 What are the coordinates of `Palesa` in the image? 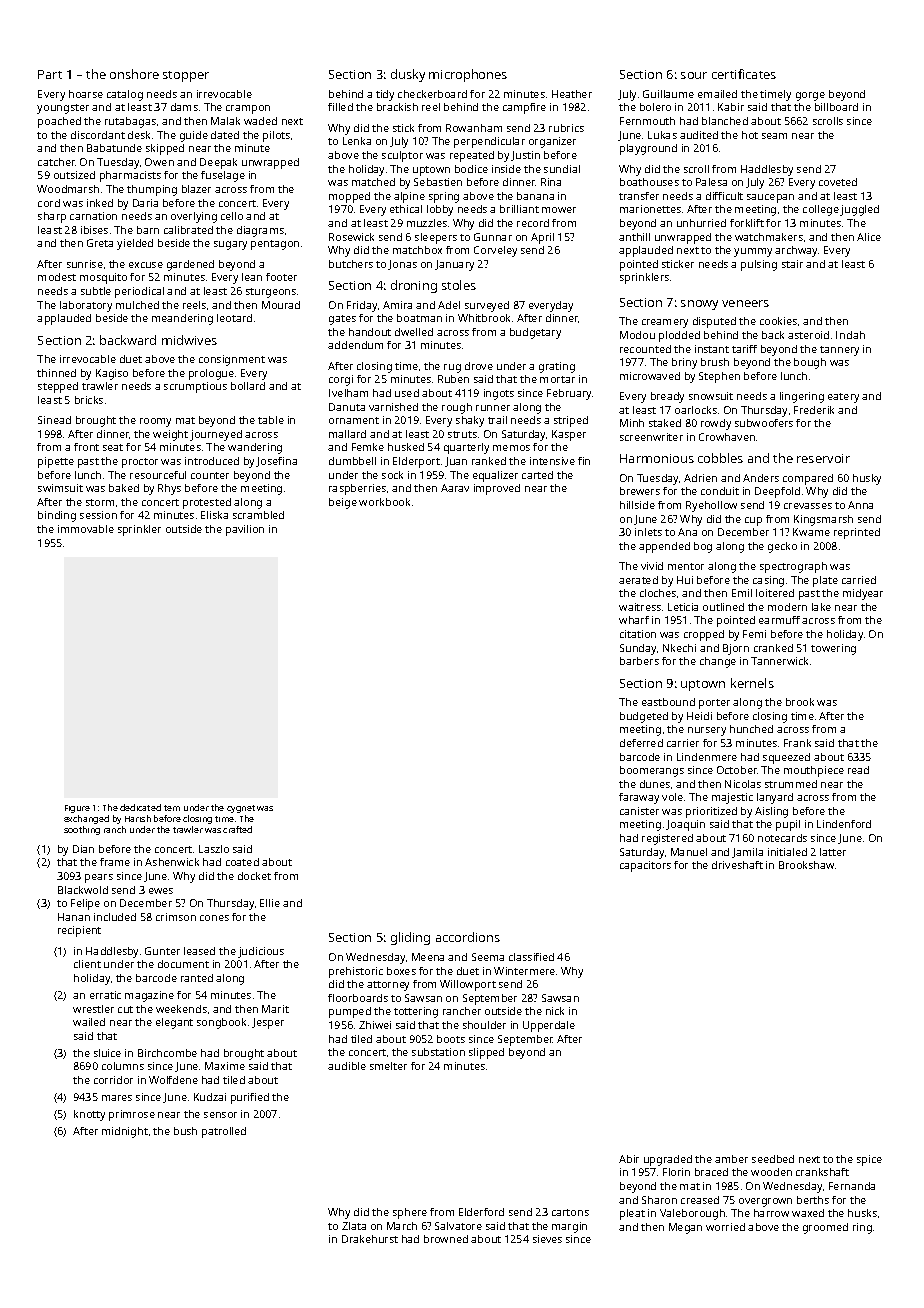 It's located at (711, 182).
